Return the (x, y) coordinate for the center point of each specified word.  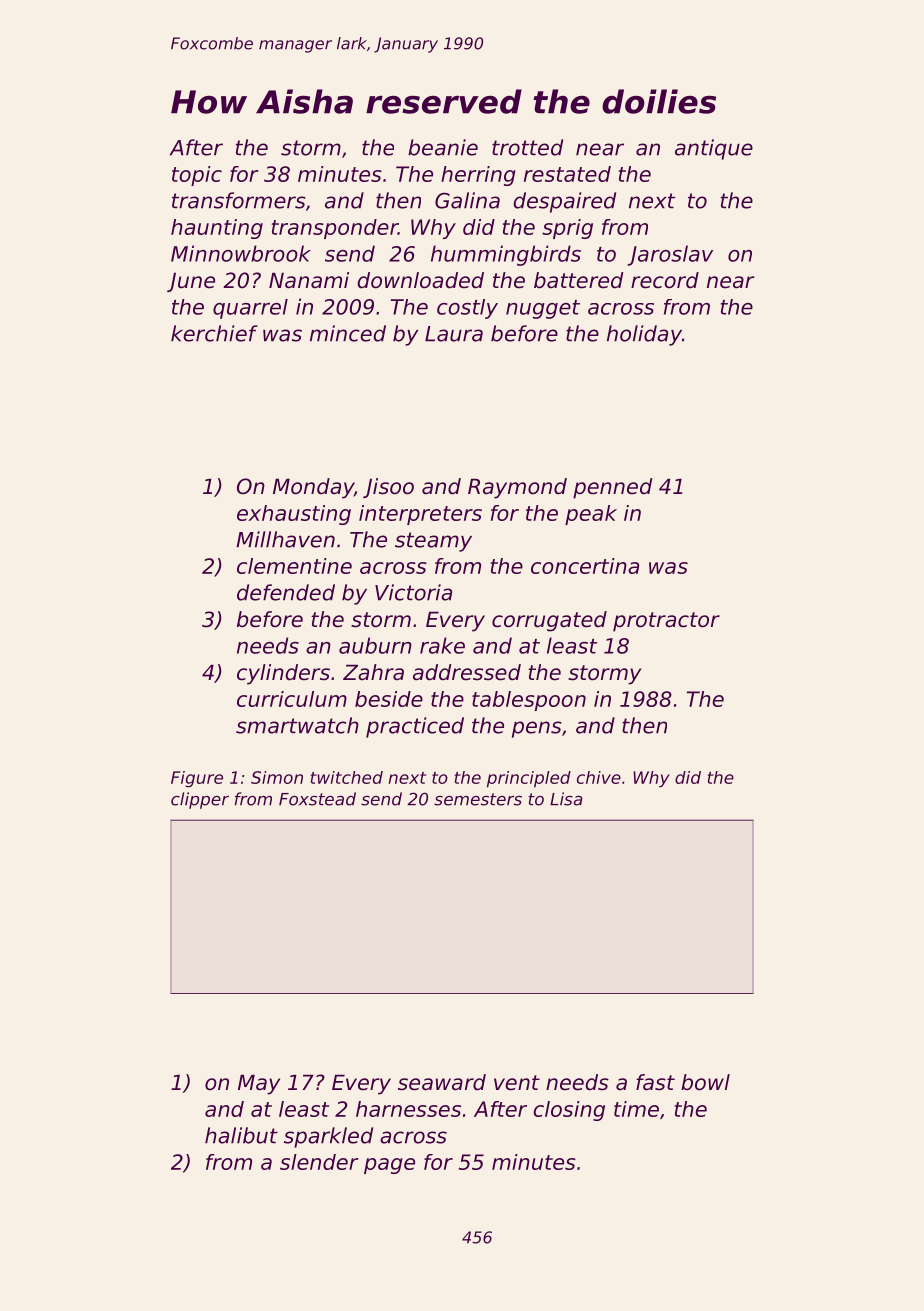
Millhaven (285, 539)
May (259, 1085)
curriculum (292, 699)
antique (714, 149)
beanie (443, 147)
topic (197, 176)
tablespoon (529, 701)
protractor (666, 622)
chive (599, 777)
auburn (375, 645)
